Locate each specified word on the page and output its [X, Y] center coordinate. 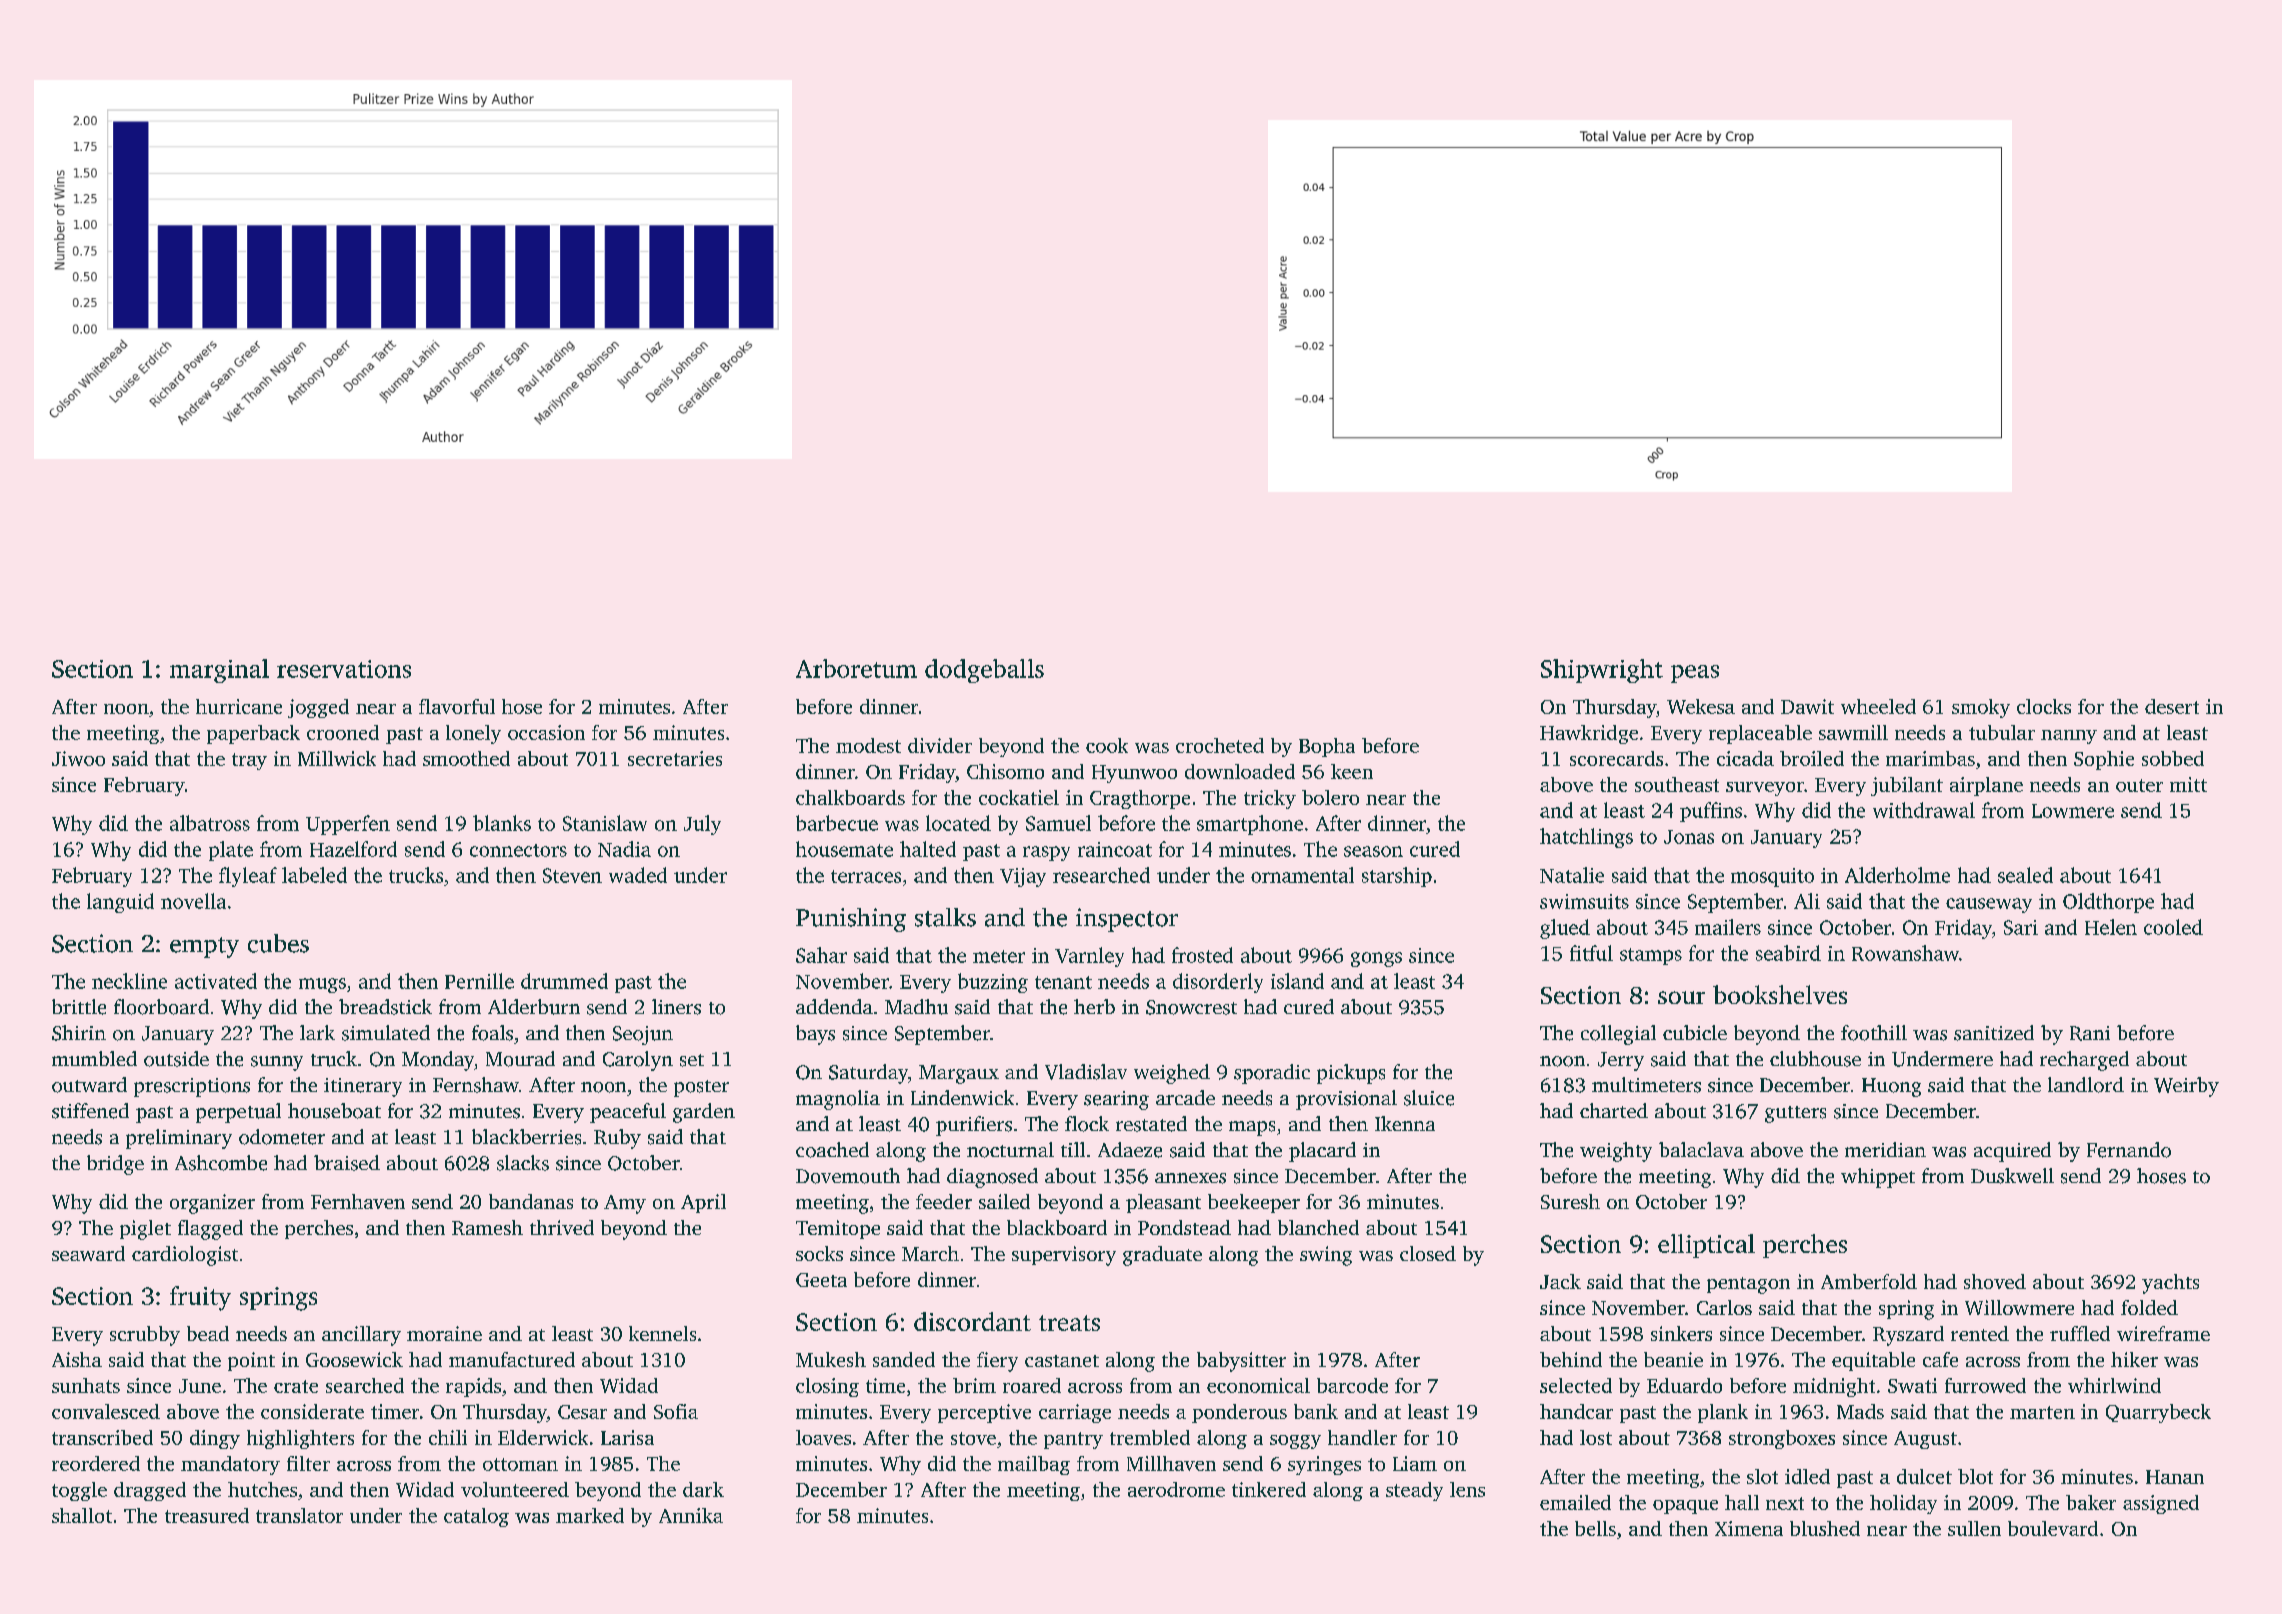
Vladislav [1086, 1072]
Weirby [2186, 1087]
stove [973, 1438]
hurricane [239, 706]
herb [1094, 1006]
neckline [129, 981]
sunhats [86, 1385]
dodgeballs [984, 671]
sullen [1974, 1528]
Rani [2090, 1033]
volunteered [515, 1489]
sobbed [2173, 758]
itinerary [363, 1087]
